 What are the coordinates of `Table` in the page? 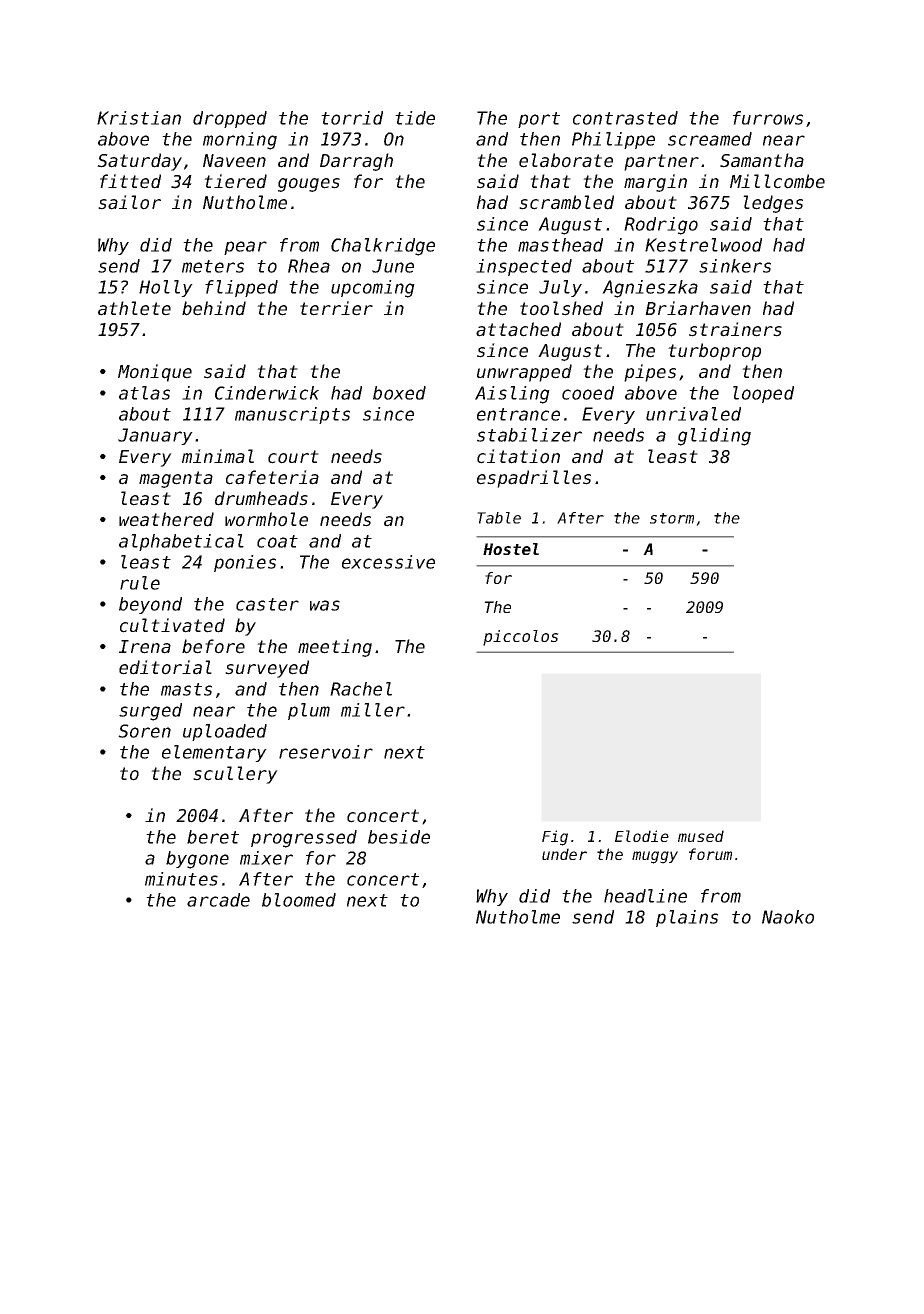 It's located at (499, 518).
